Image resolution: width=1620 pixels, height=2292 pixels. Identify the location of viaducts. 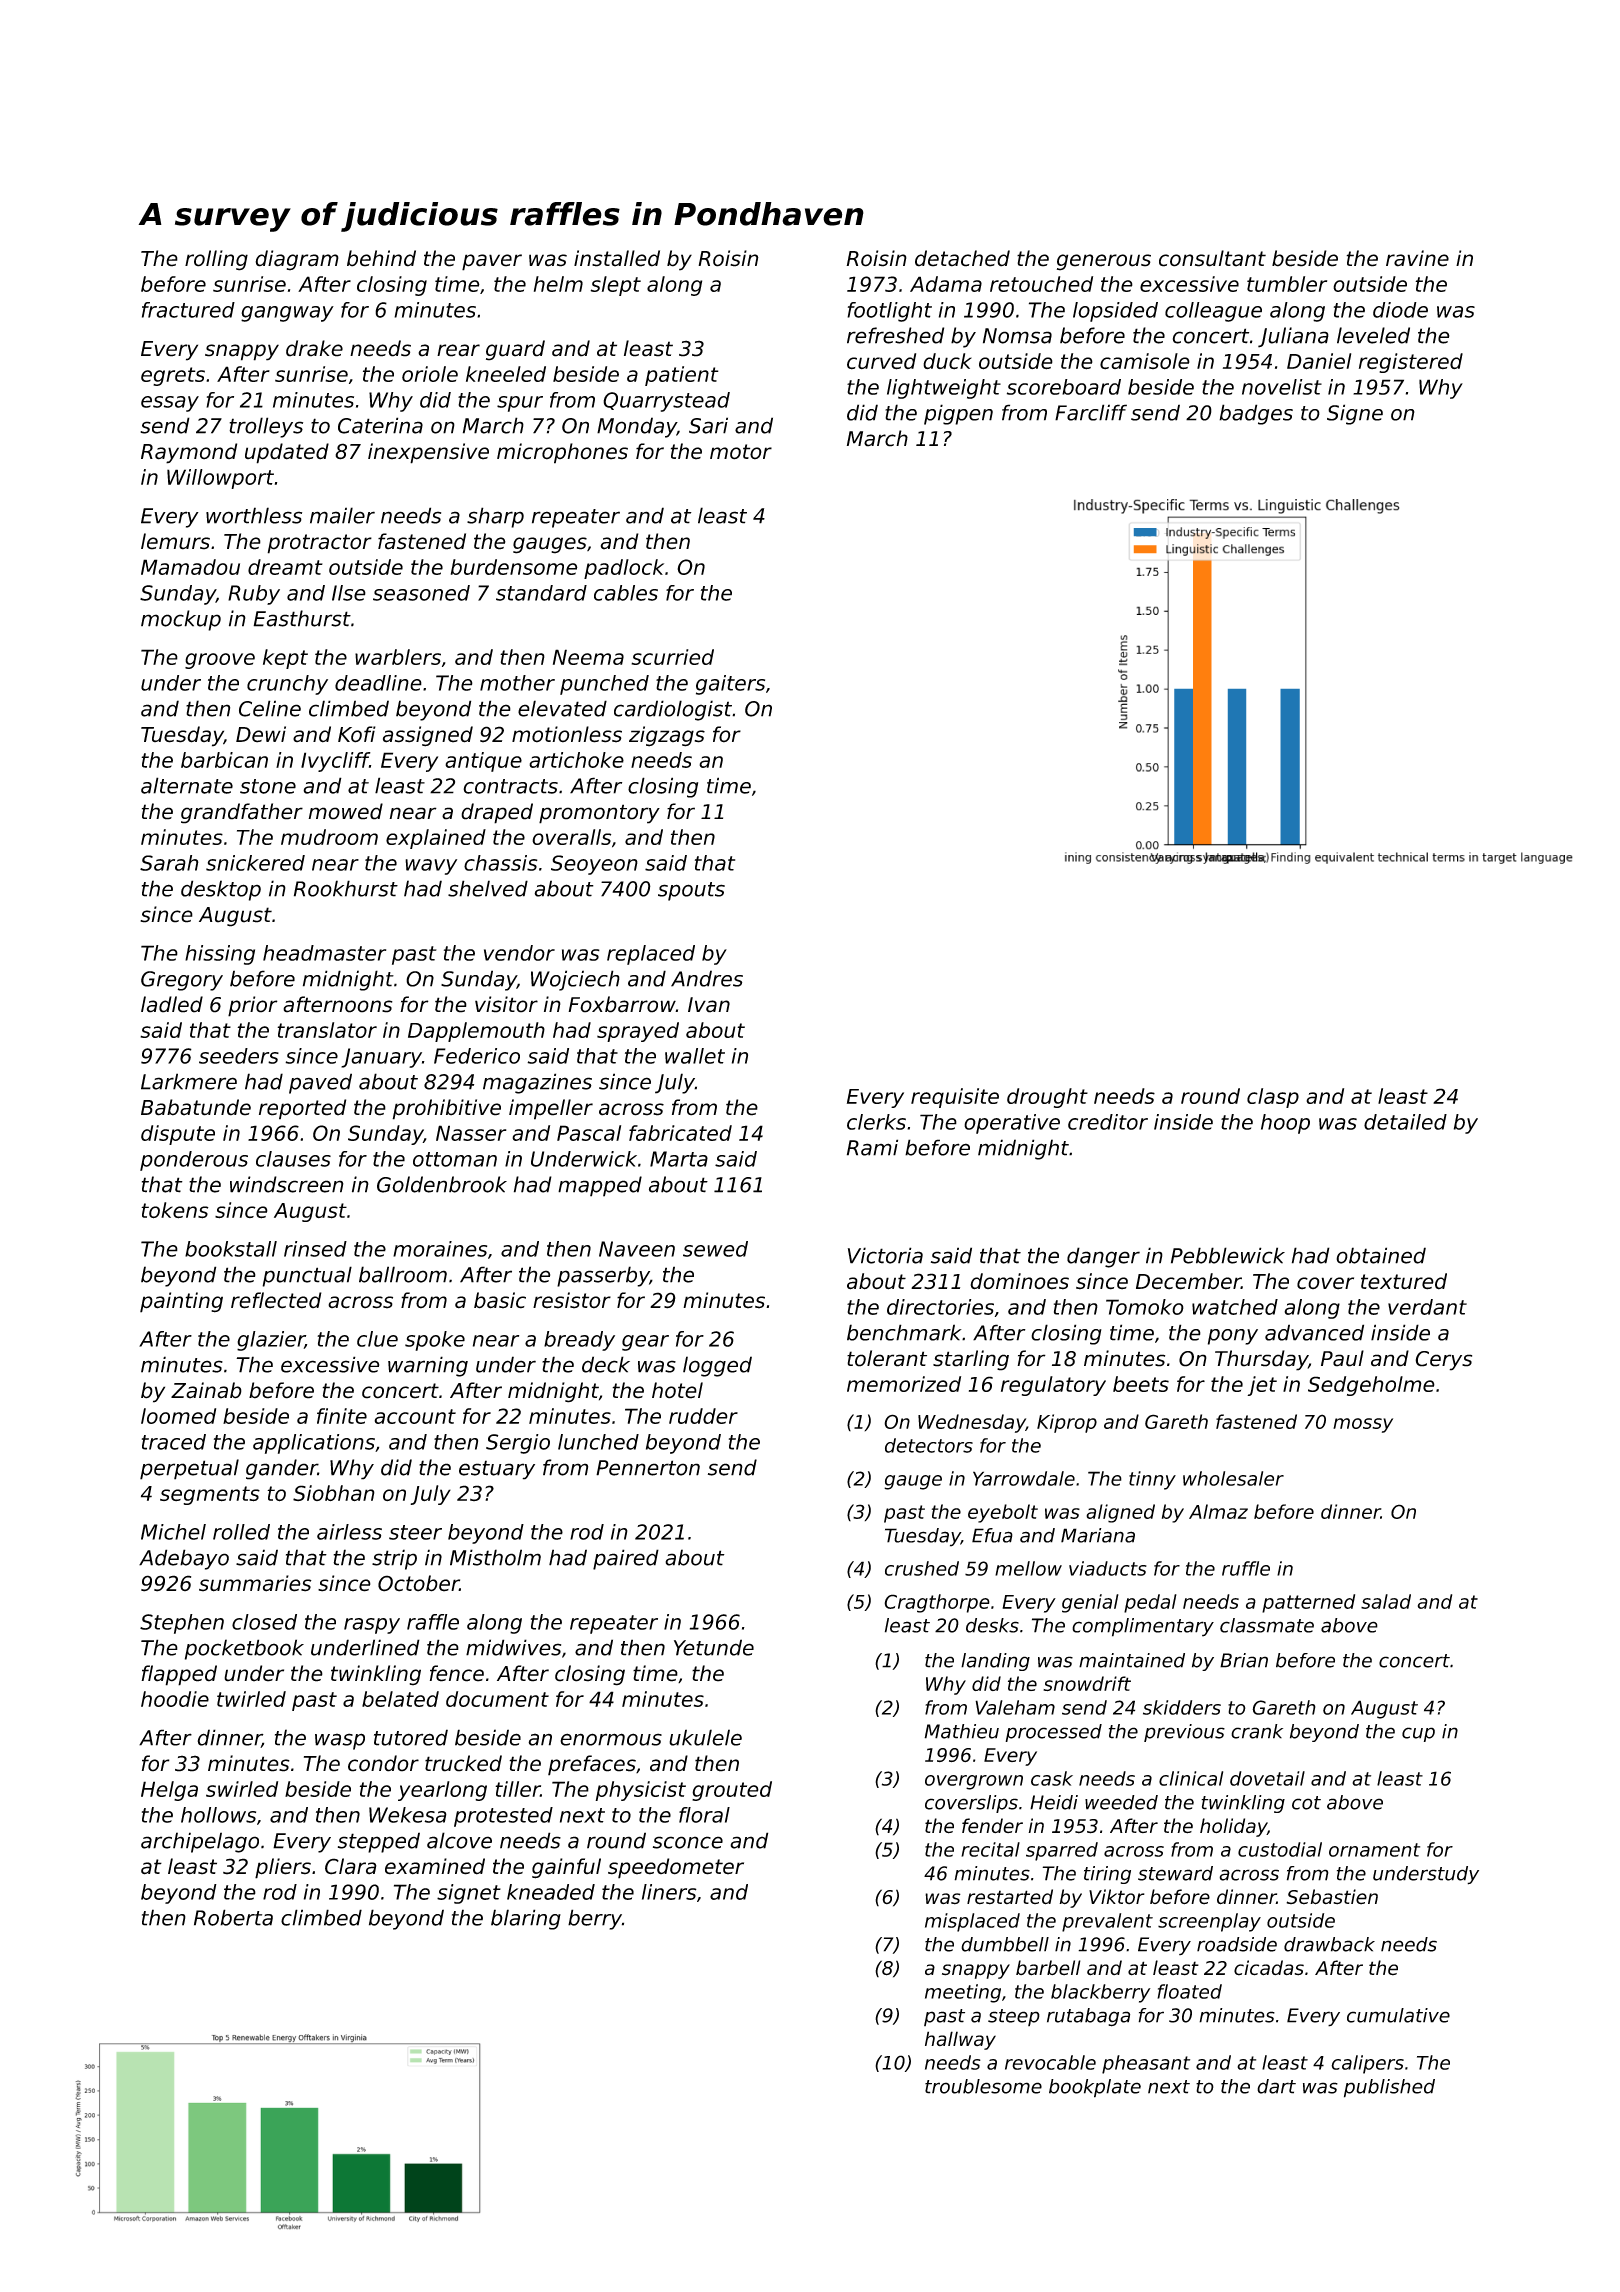
(1108, 1568).
